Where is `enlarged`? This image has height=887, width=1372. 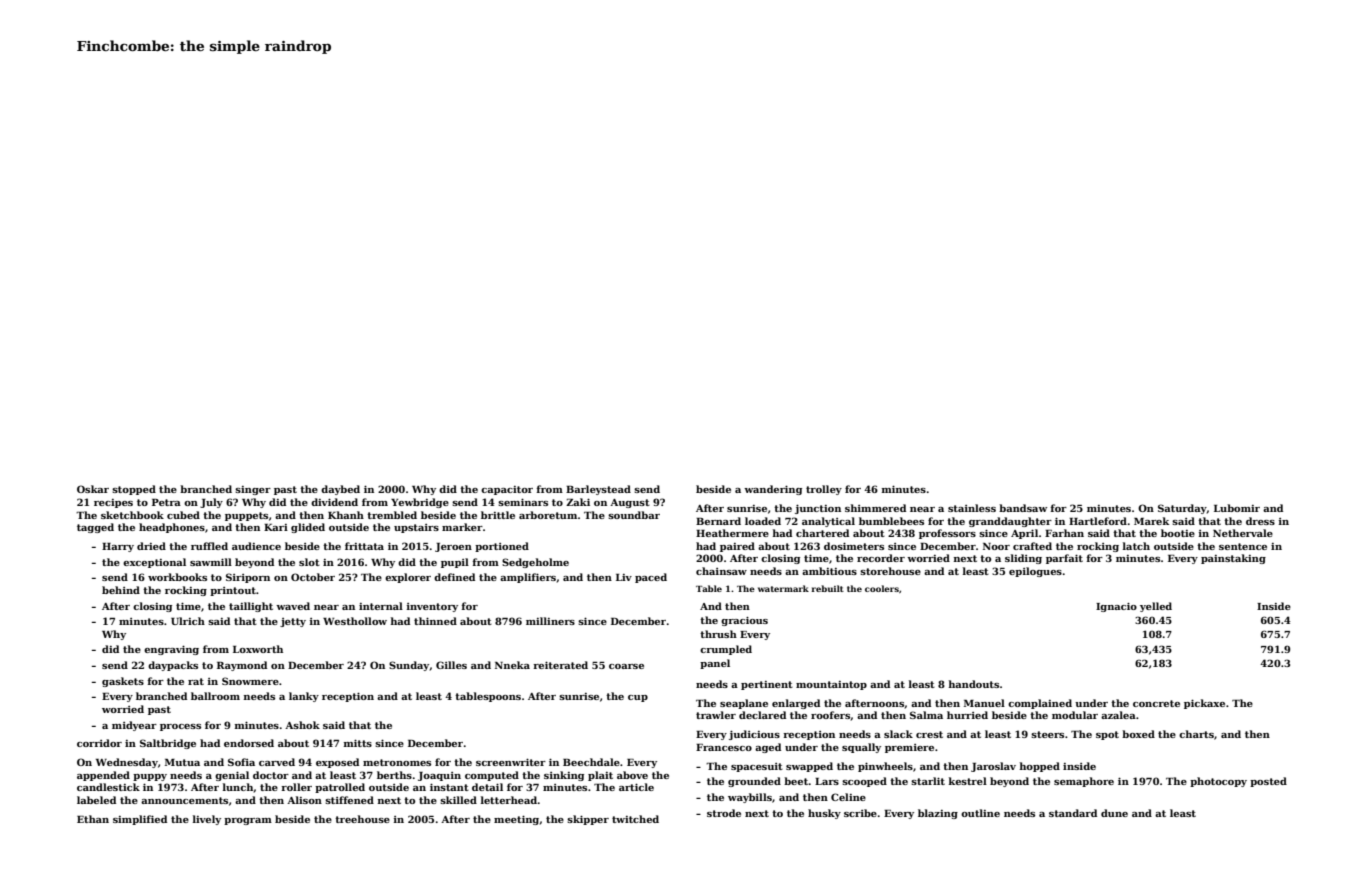 enlarged is located at coordinates (796, 704).
